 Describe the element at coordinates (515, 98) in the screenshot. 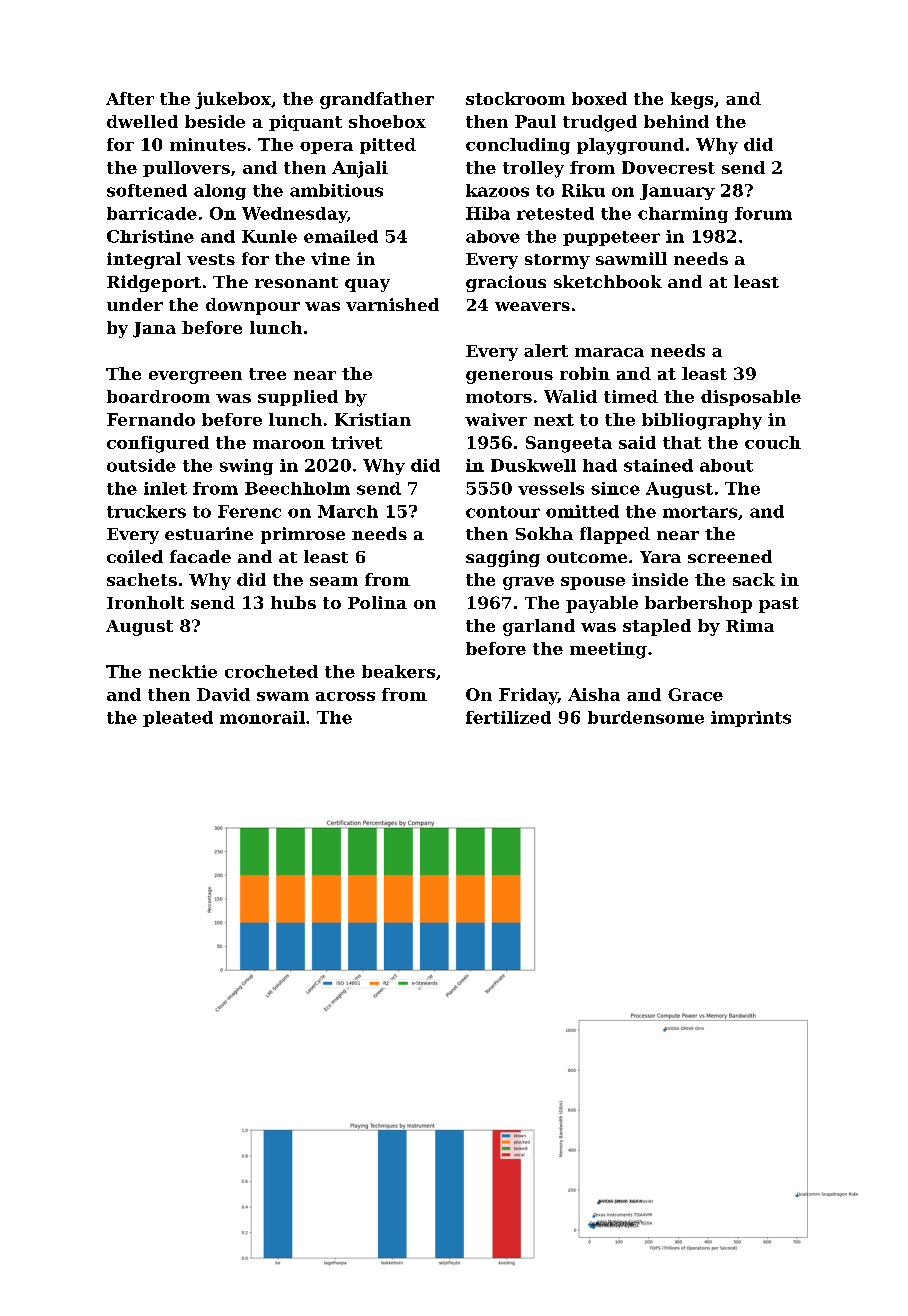

I see `stockroom` at that location.
